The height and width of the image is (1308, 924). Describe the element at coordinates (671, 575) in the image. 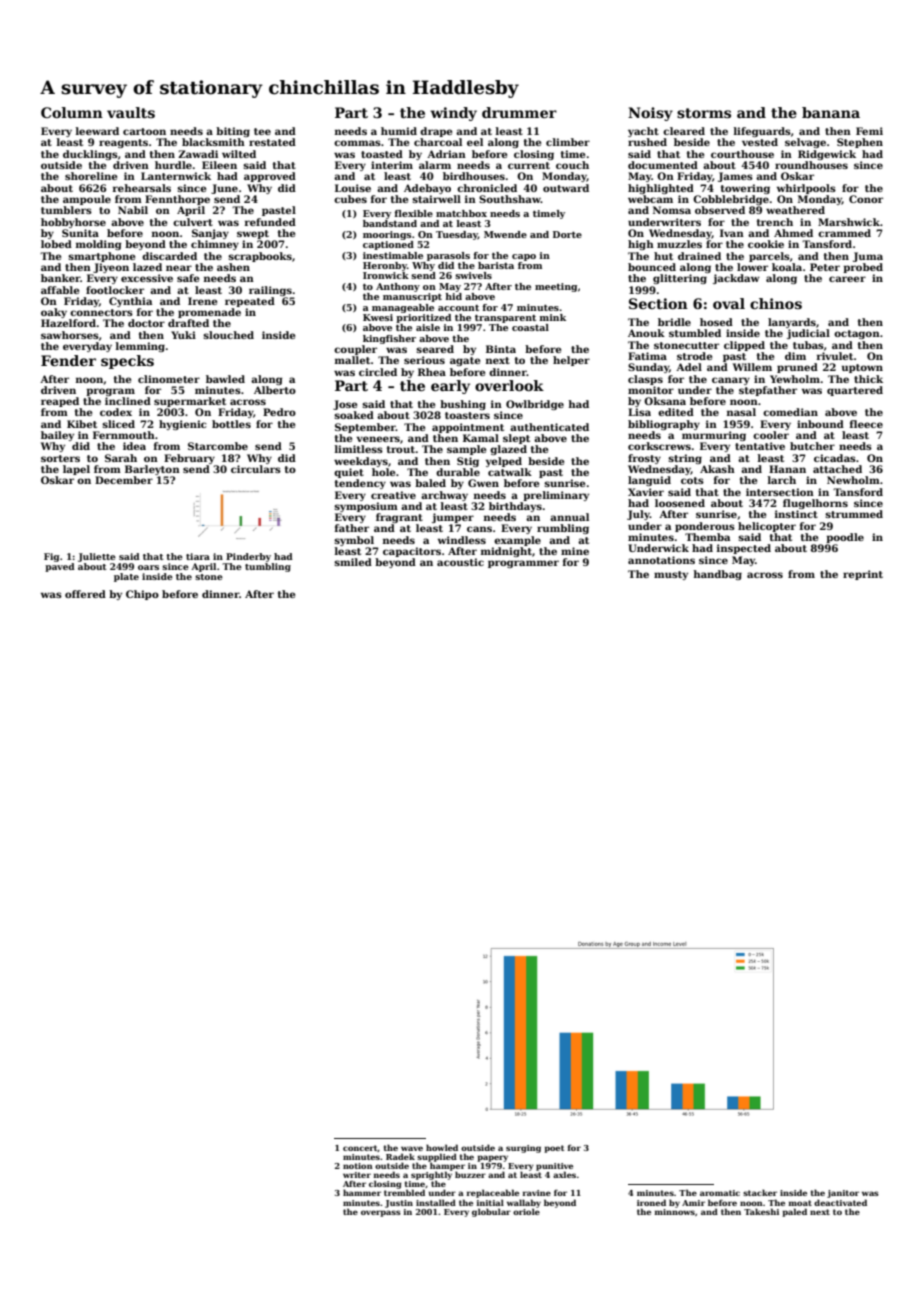

I see `musty` at that location.
